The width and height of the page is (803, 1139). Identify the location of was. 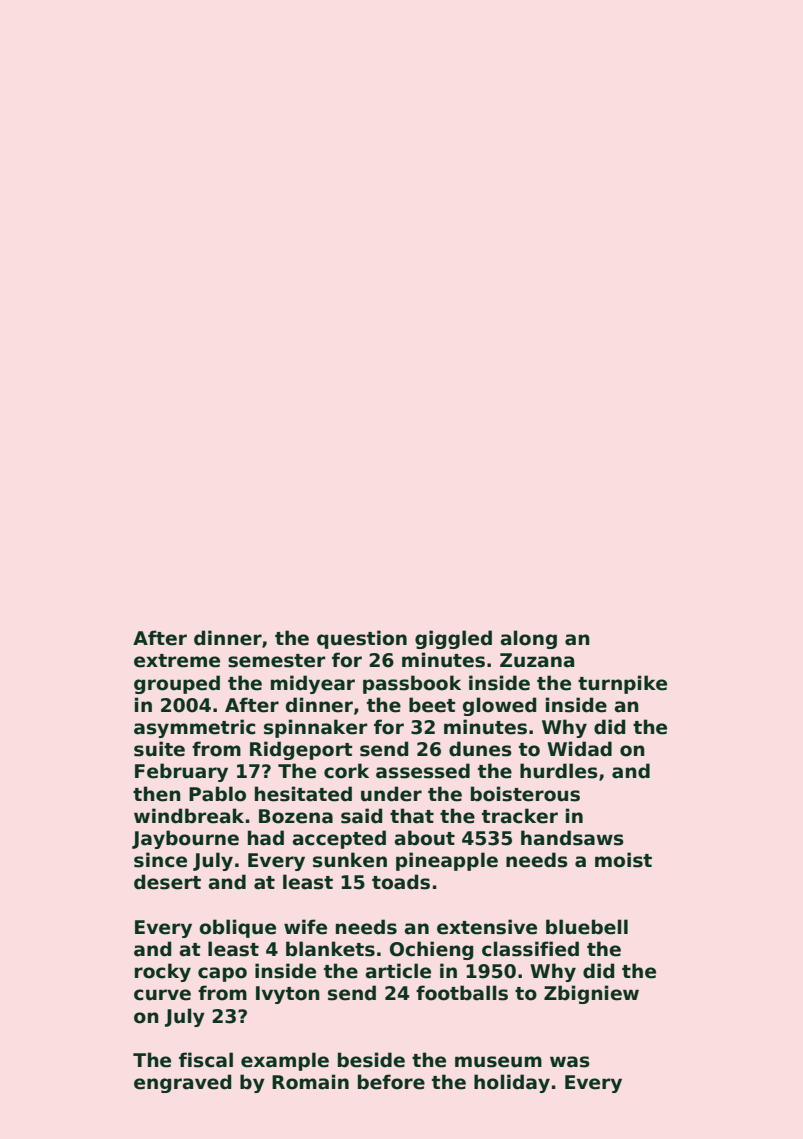
(570, 1062).
